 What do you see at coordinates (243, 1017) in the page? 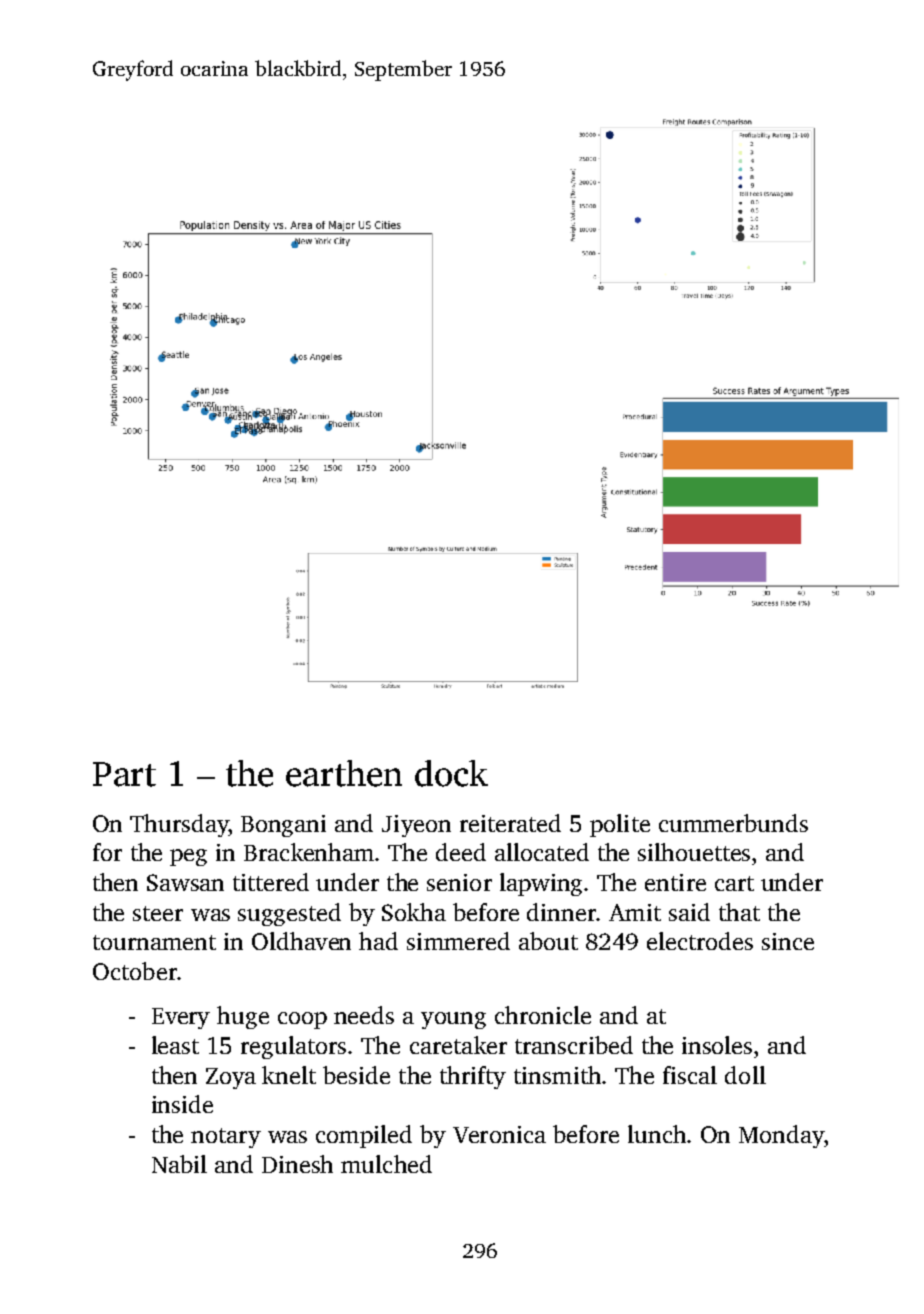
I see `huge` at bounding box center [243, 1017].
